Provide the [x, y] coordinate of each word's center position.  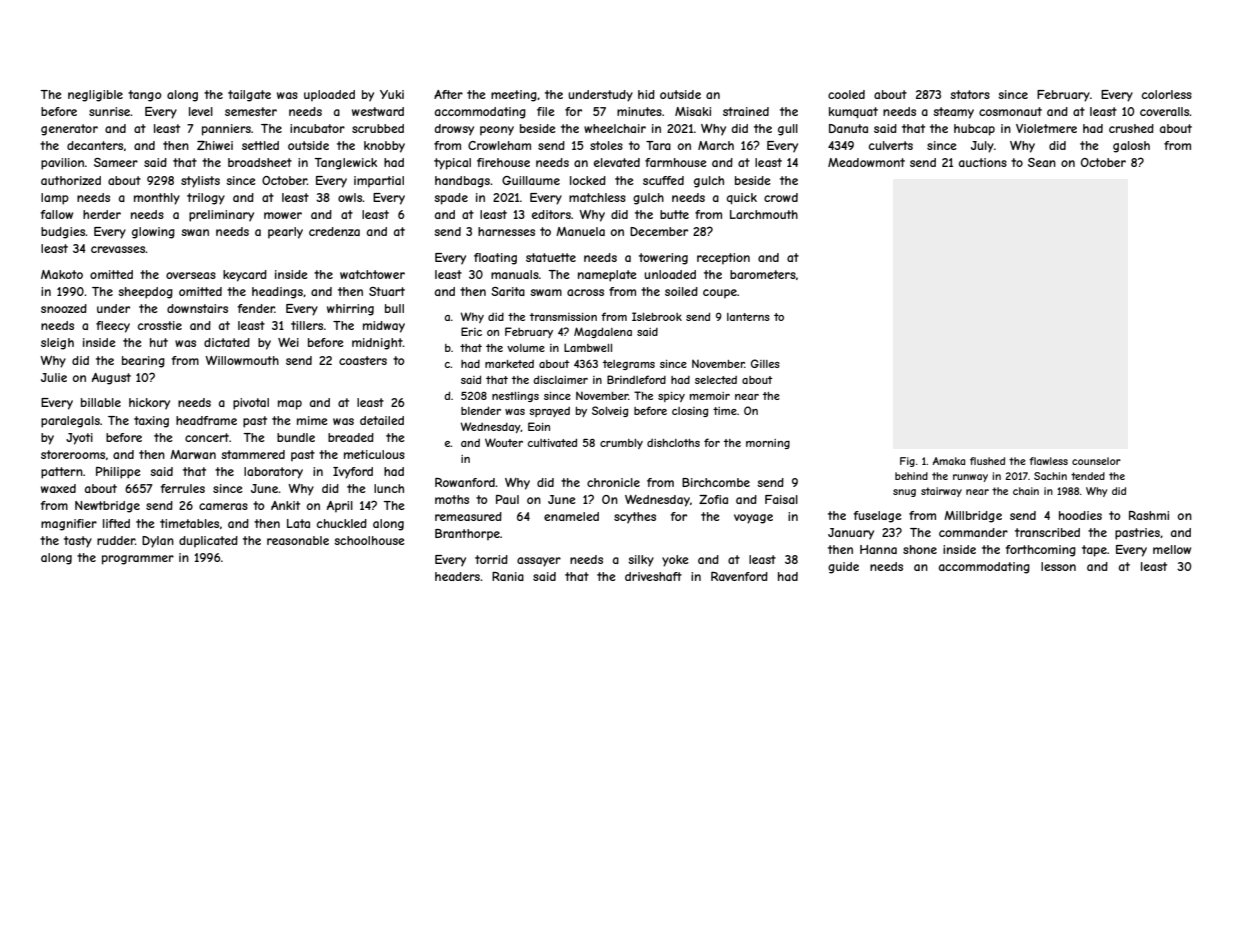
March [716, 145]
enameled [571, 516]
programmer [138, 560]
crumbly [621, 444]
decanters [95, 145]
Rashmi [1149, 515]
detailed [382, 420]
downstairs [197, 308]
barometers [763, 274]
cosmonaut [1010, 111]
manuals [515, 274]
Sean [1042, 162]
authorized [71, 180]
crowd [781, 197]
